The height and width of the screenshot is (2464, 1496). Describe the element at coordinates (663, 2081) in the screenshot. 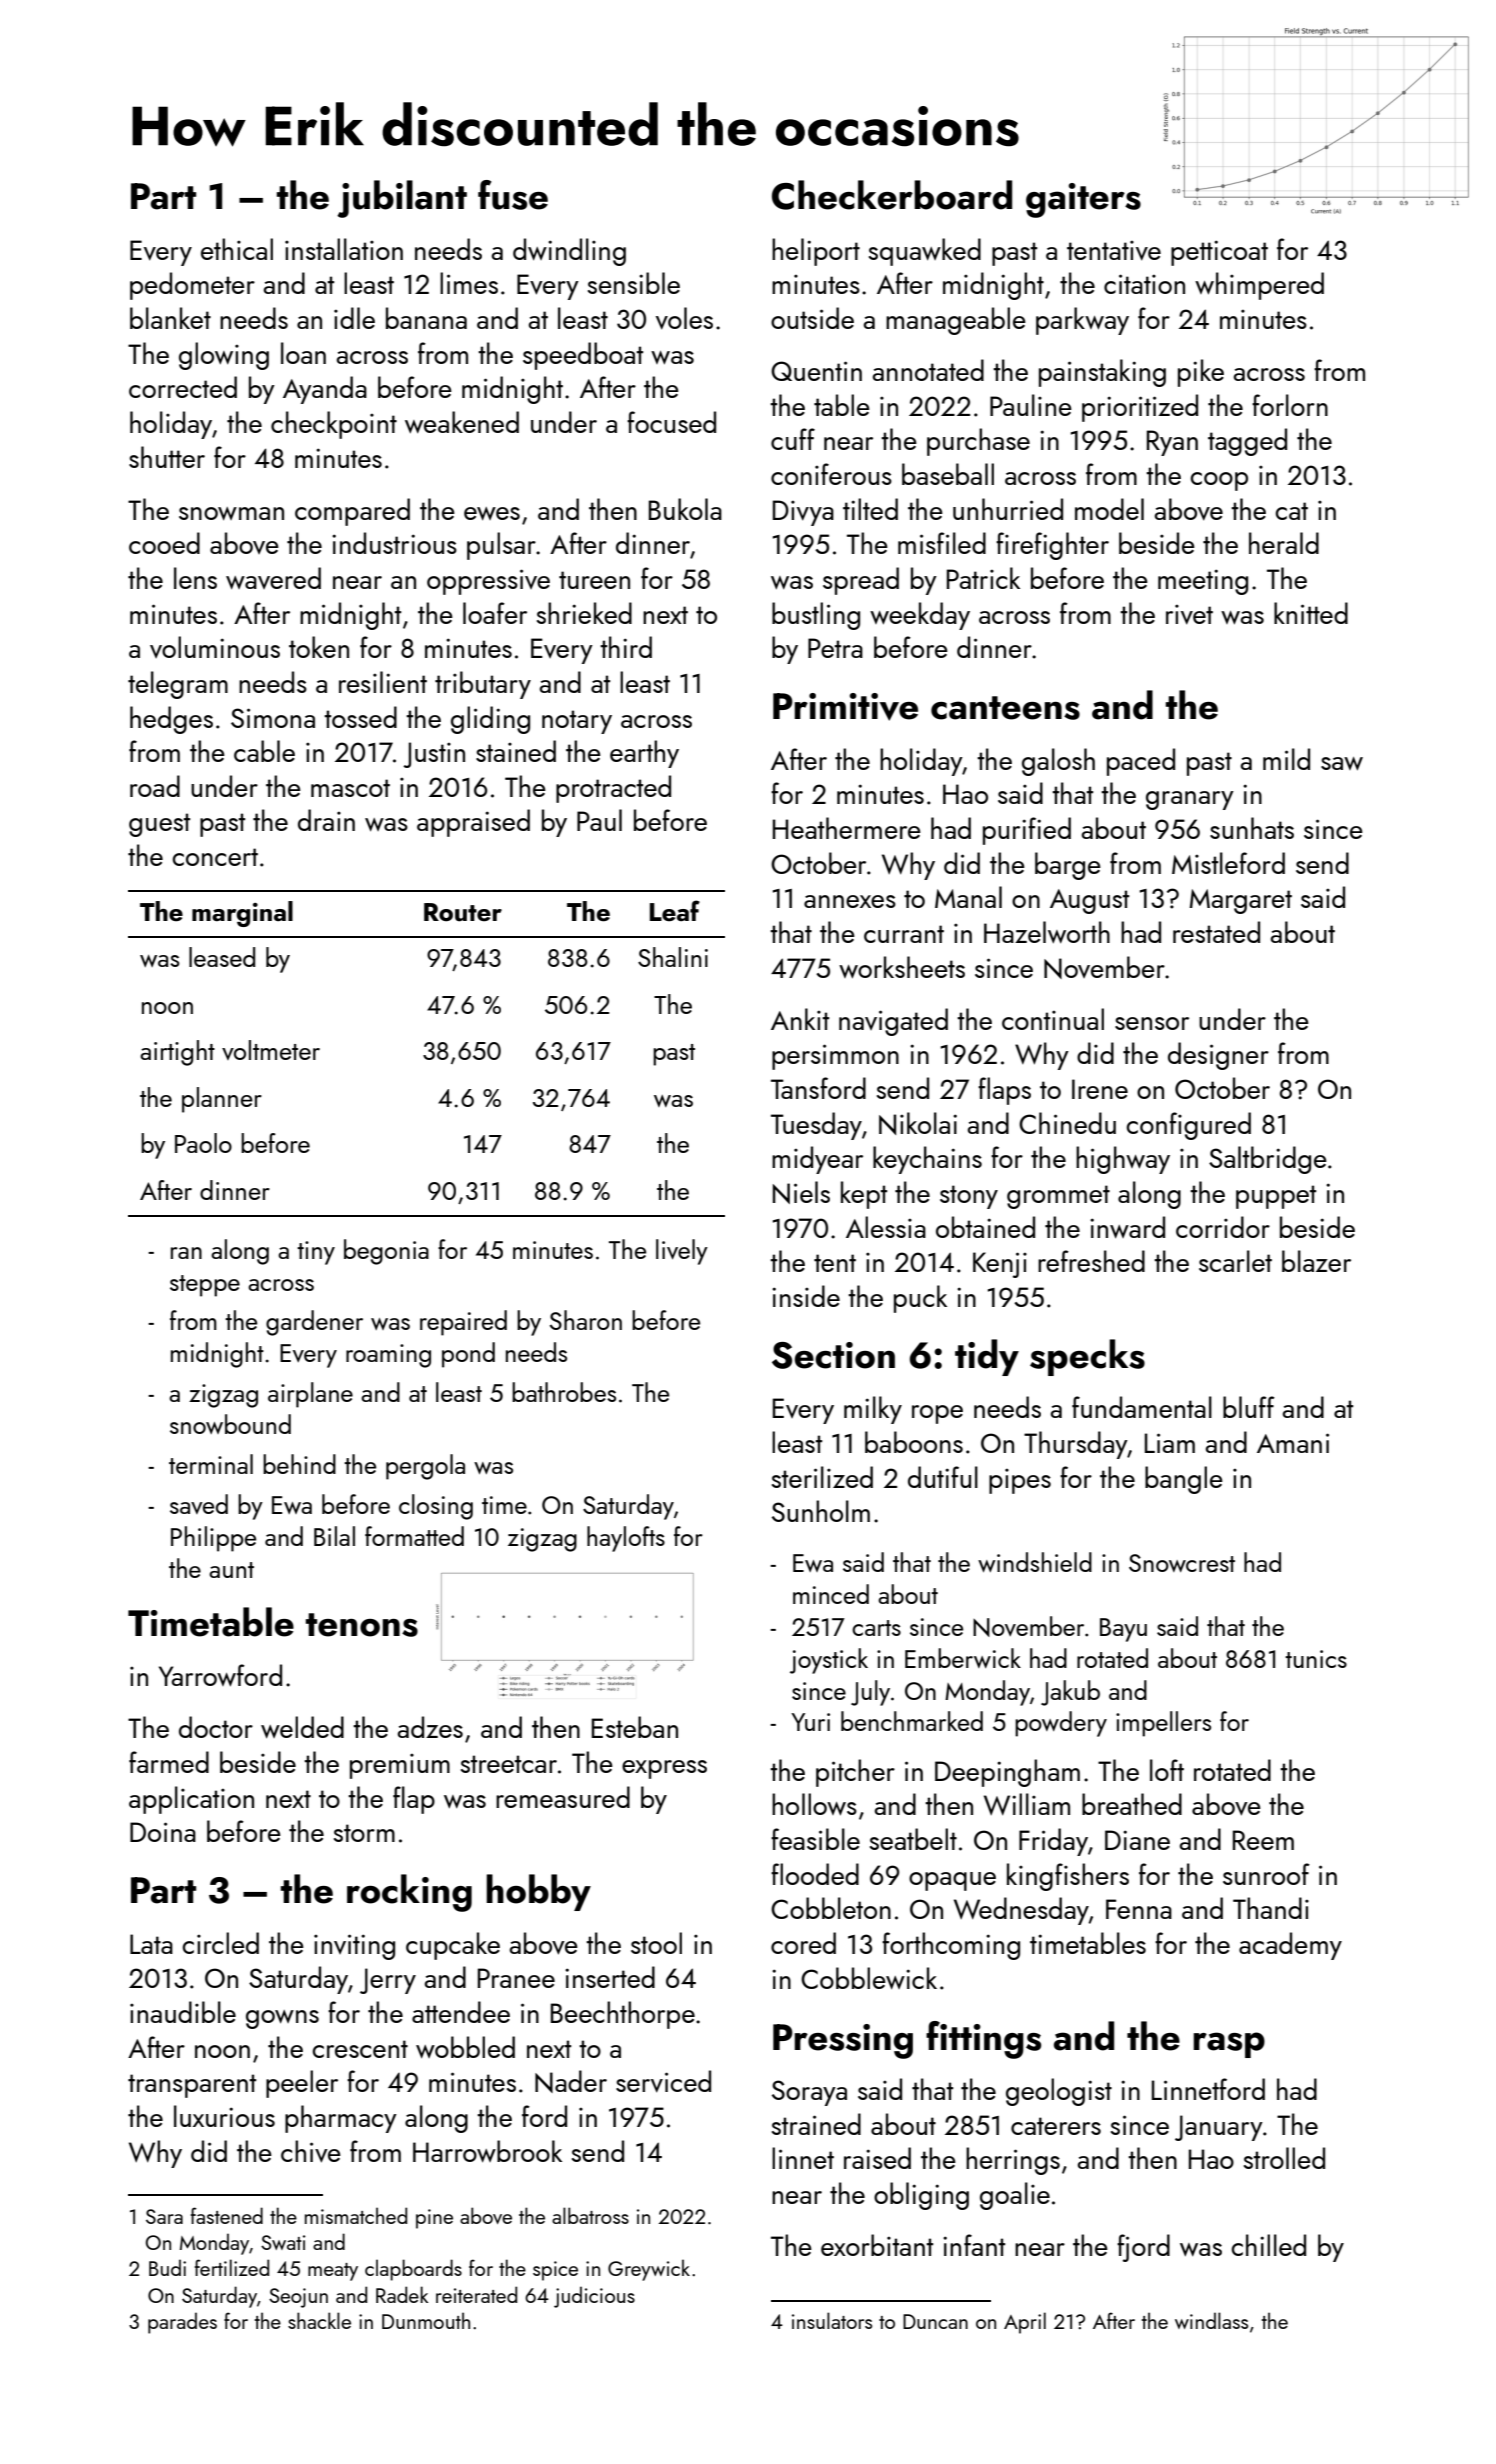

I see `serviced` at that location.
